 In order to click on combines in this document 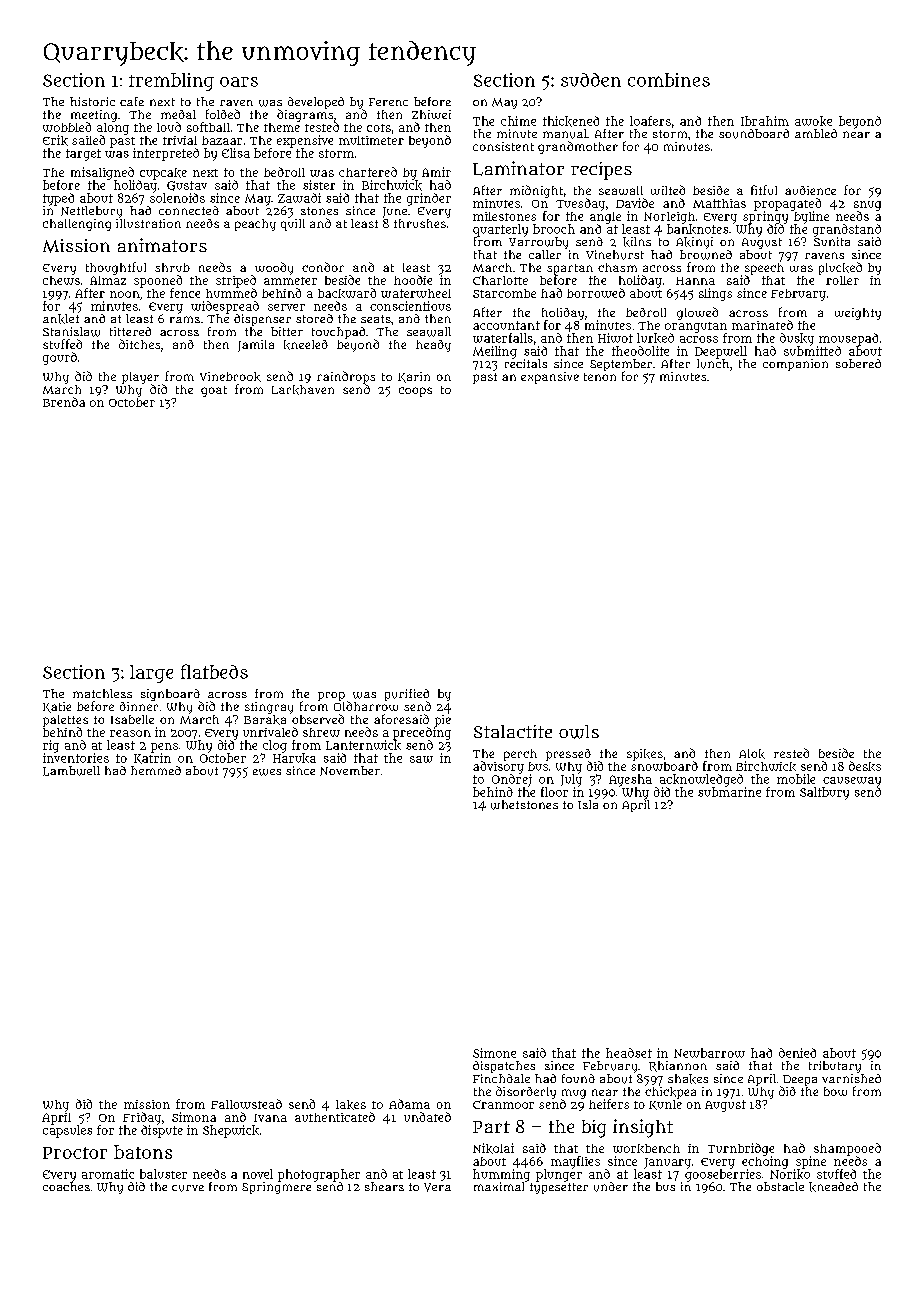, I will do `click(669, 80)`.
